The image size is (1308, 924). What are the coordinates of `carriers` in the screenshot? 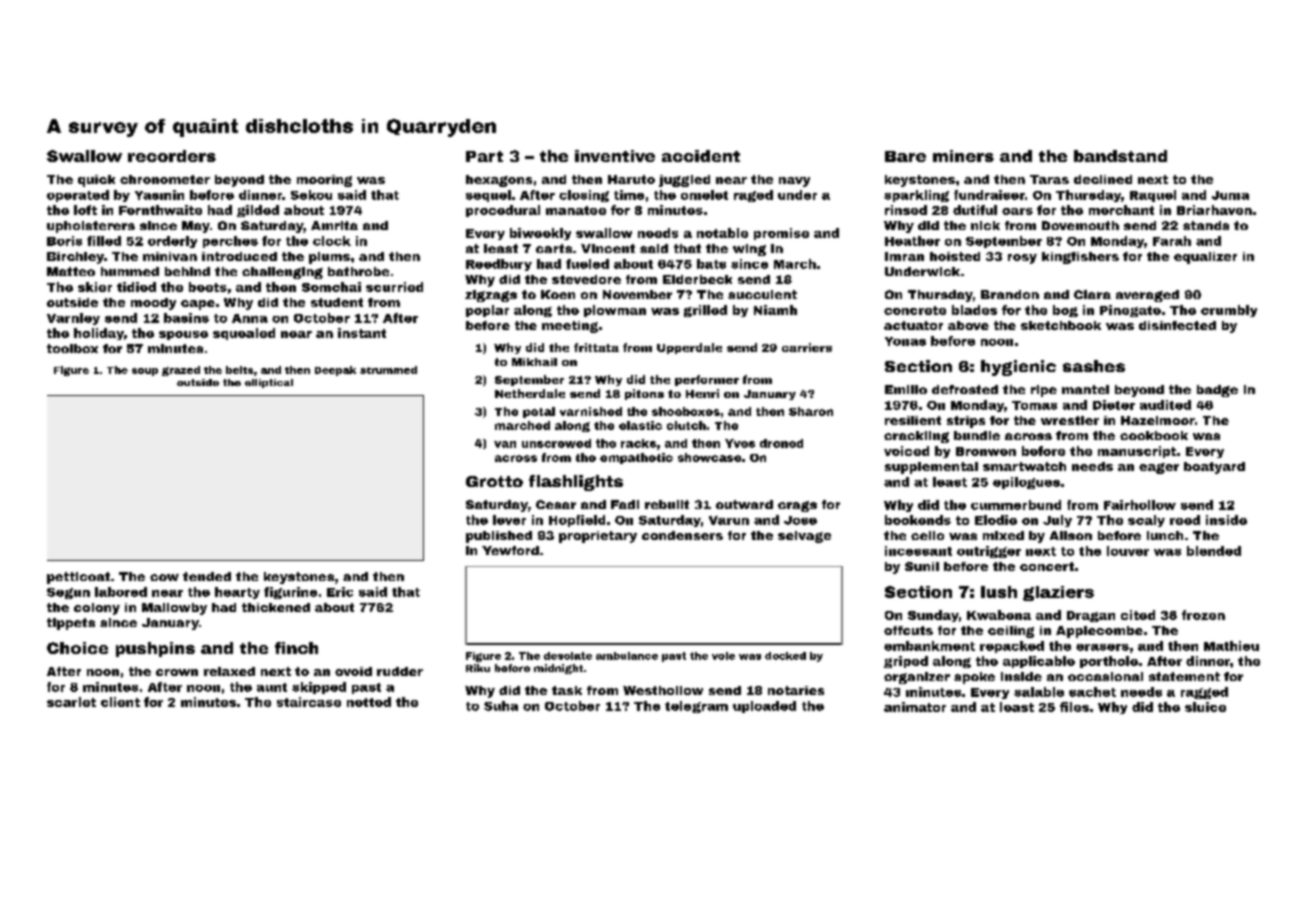 It's located at (807, 347).
